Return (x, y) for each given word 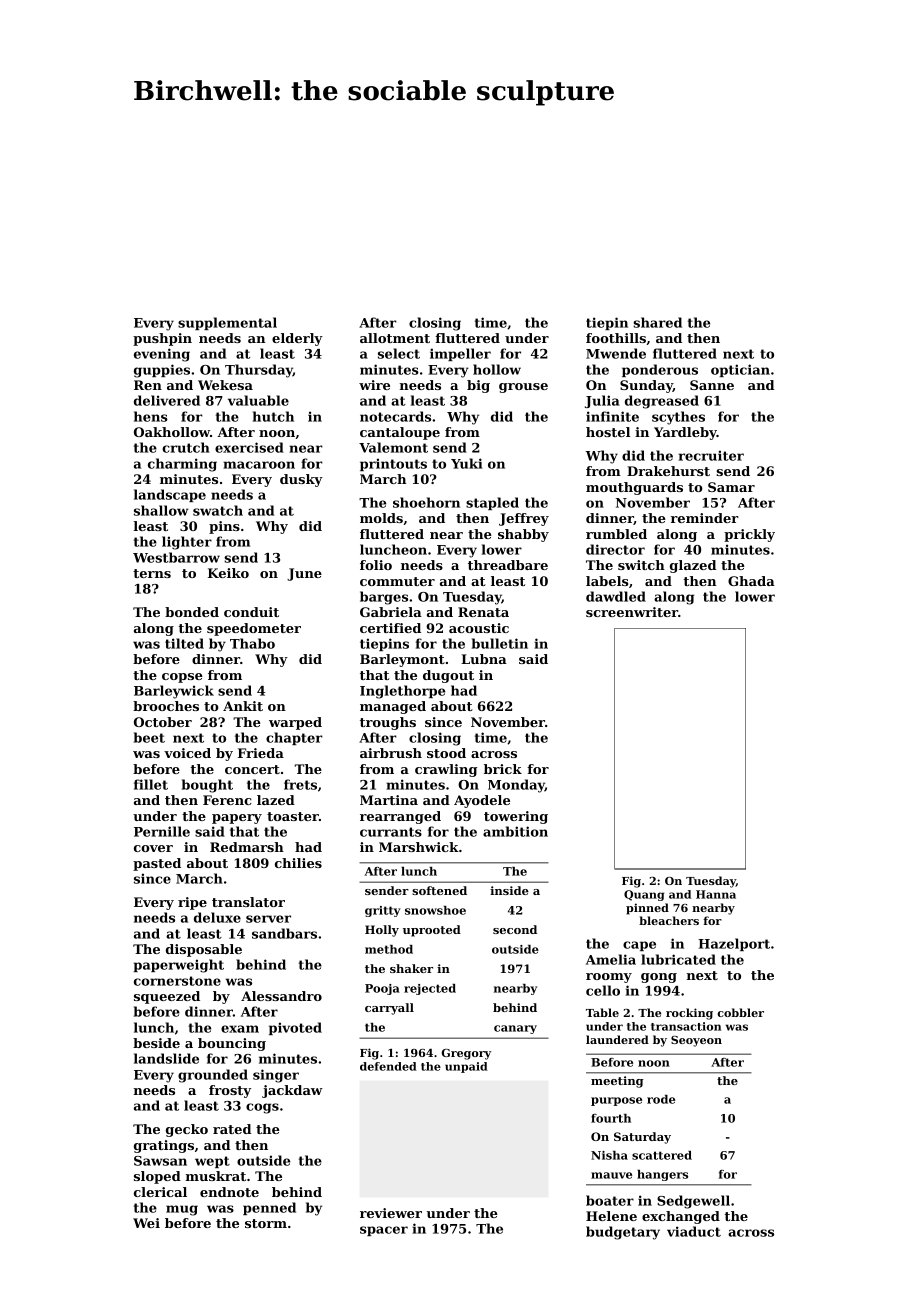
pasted (157, 864)
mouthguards (634, 488)
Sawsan (160, 1161)
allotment (395, 338)
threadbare (508, 565)
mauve (611, 1175)
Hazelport (734, 944)
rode (661, 1099)
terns (152, 573)
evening (162, 355)
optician (740, 370)
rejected (430, 989)
